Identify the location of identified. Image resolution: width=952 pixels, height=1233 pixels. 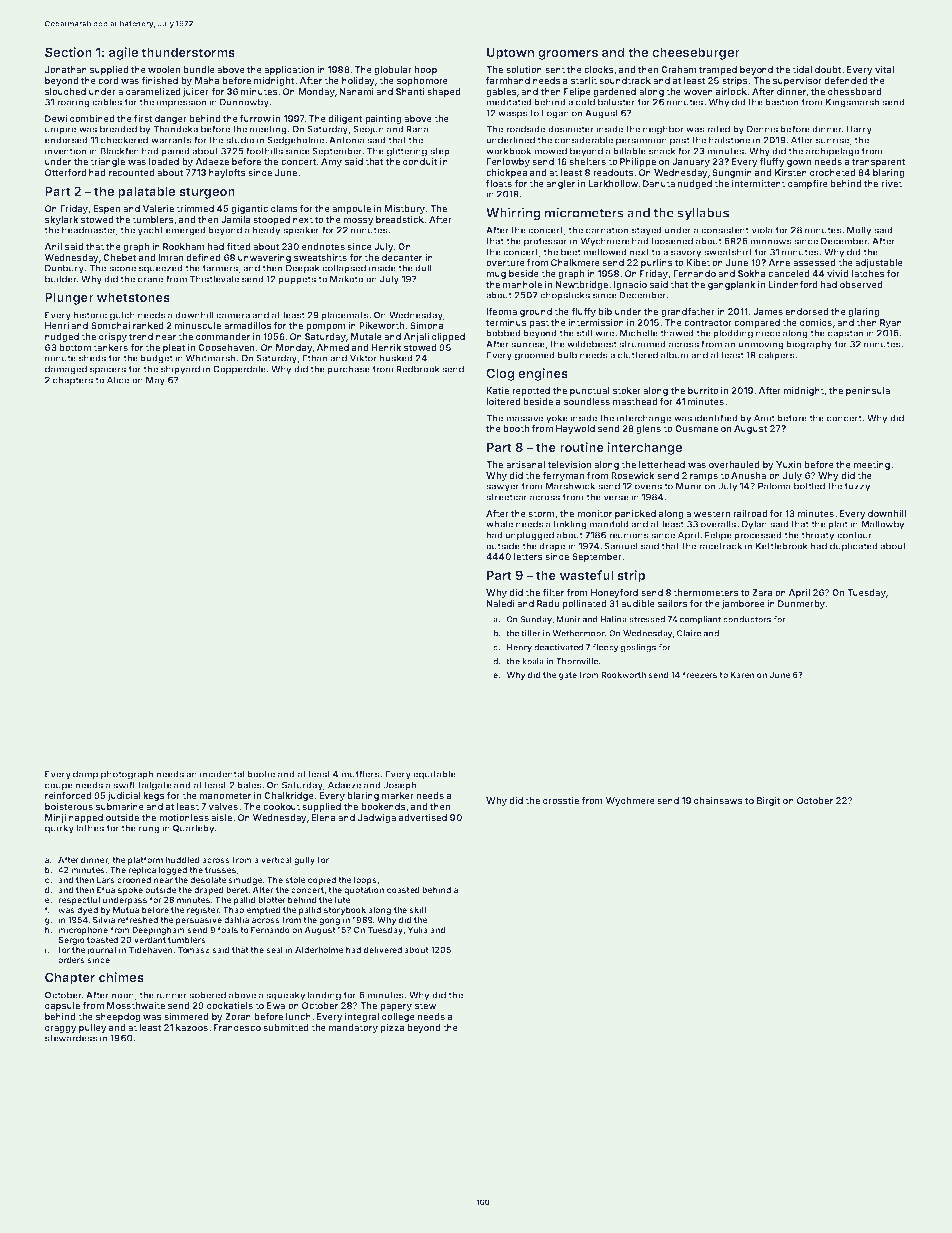
(716, 418).
